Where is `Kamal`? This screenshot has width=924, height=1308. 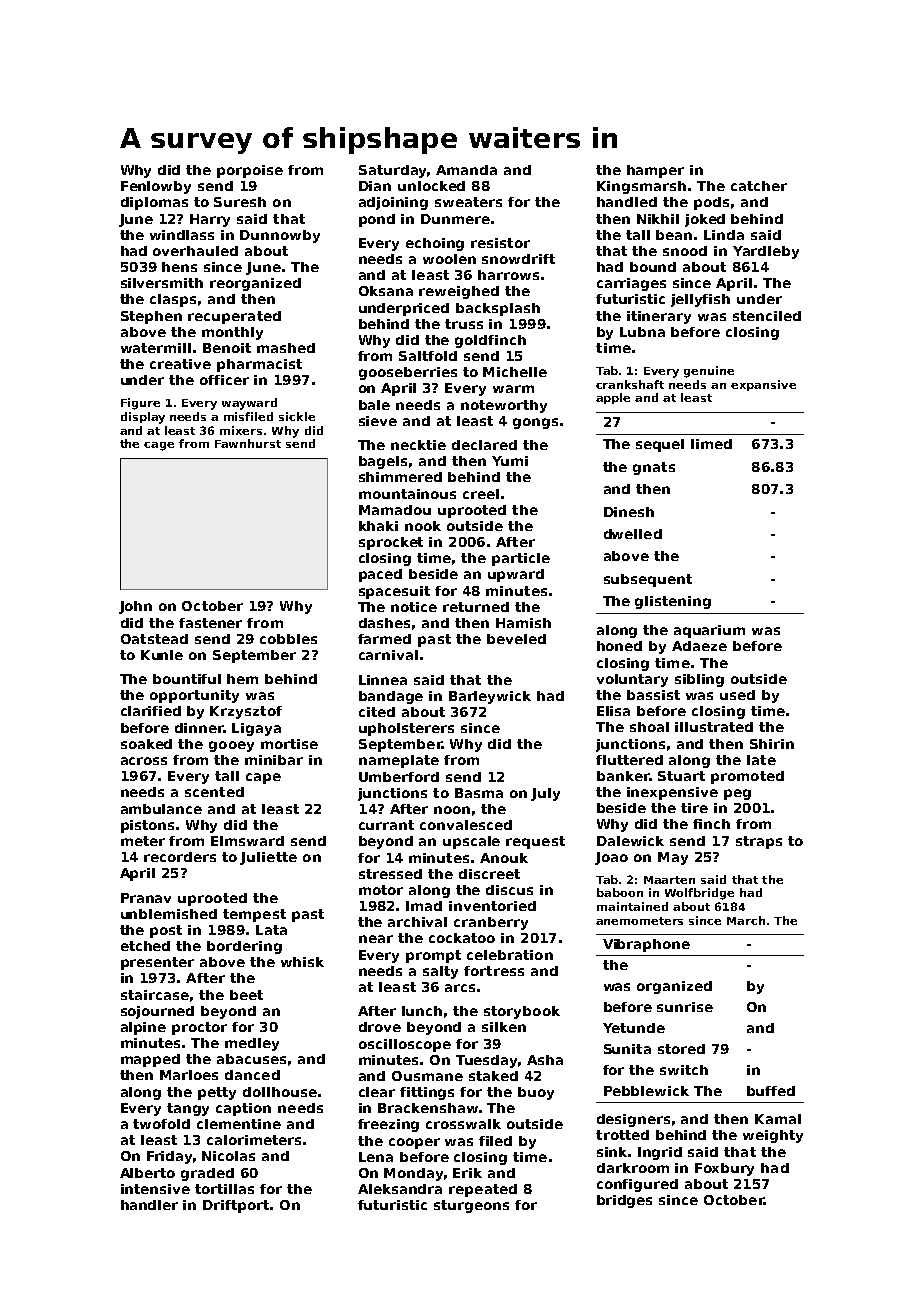 Kamal is located at coordinates (778, 1119).
